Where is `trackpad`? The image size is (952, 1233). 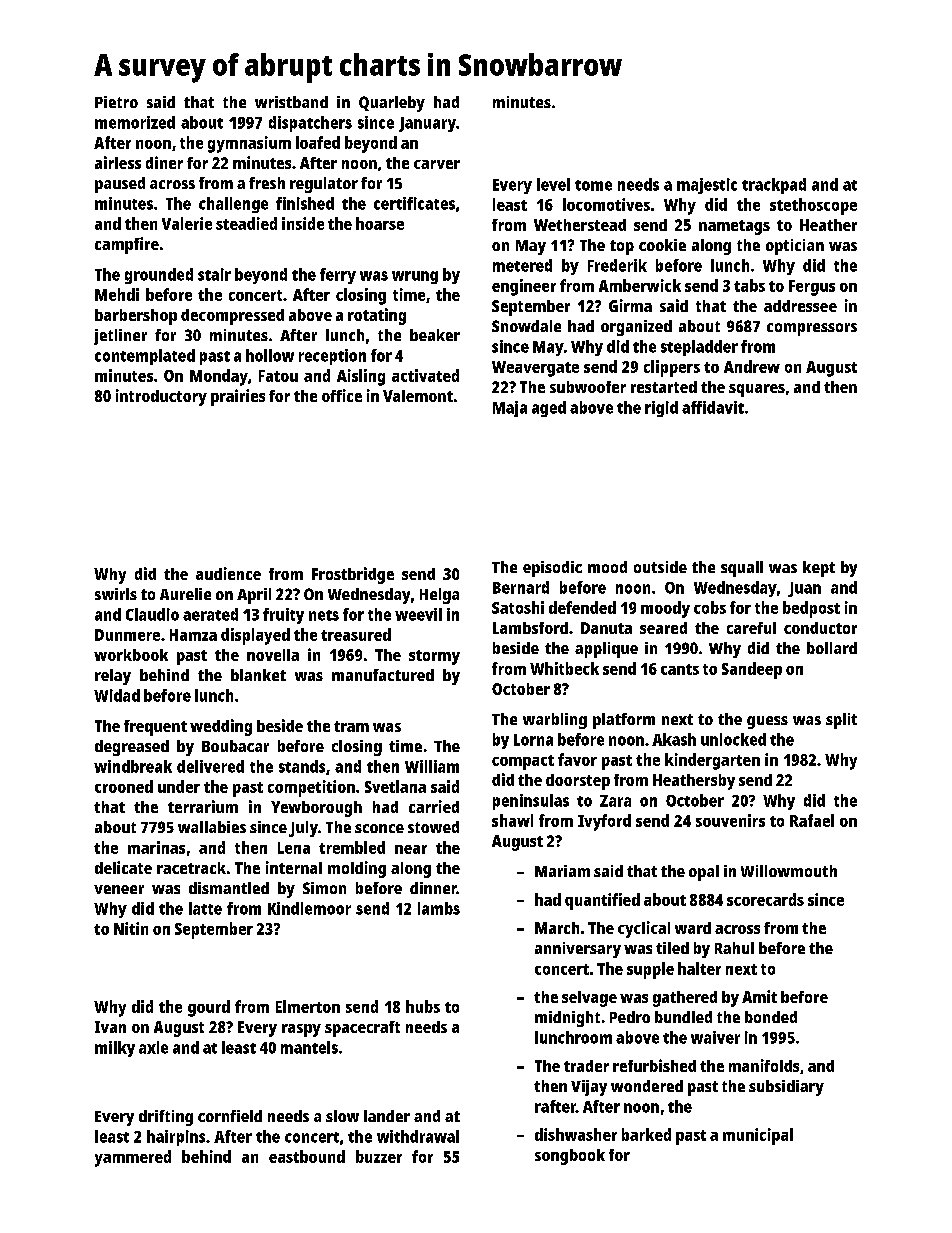 trackpad is located at coordinates (774, 186).
